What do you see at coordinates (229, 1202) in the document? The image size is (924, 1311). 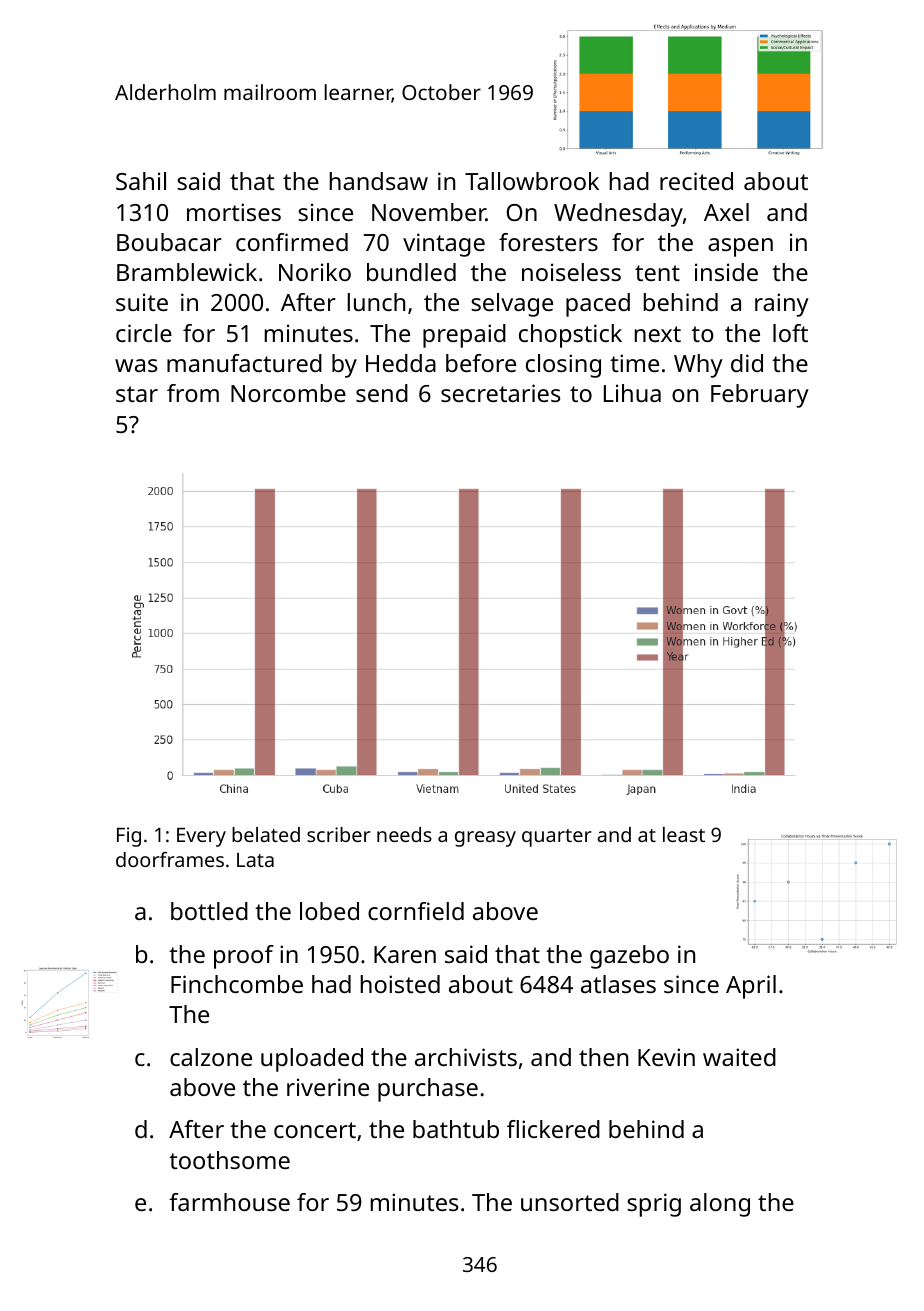 I see `farmhouse` at bounding box center [229, 1202].
